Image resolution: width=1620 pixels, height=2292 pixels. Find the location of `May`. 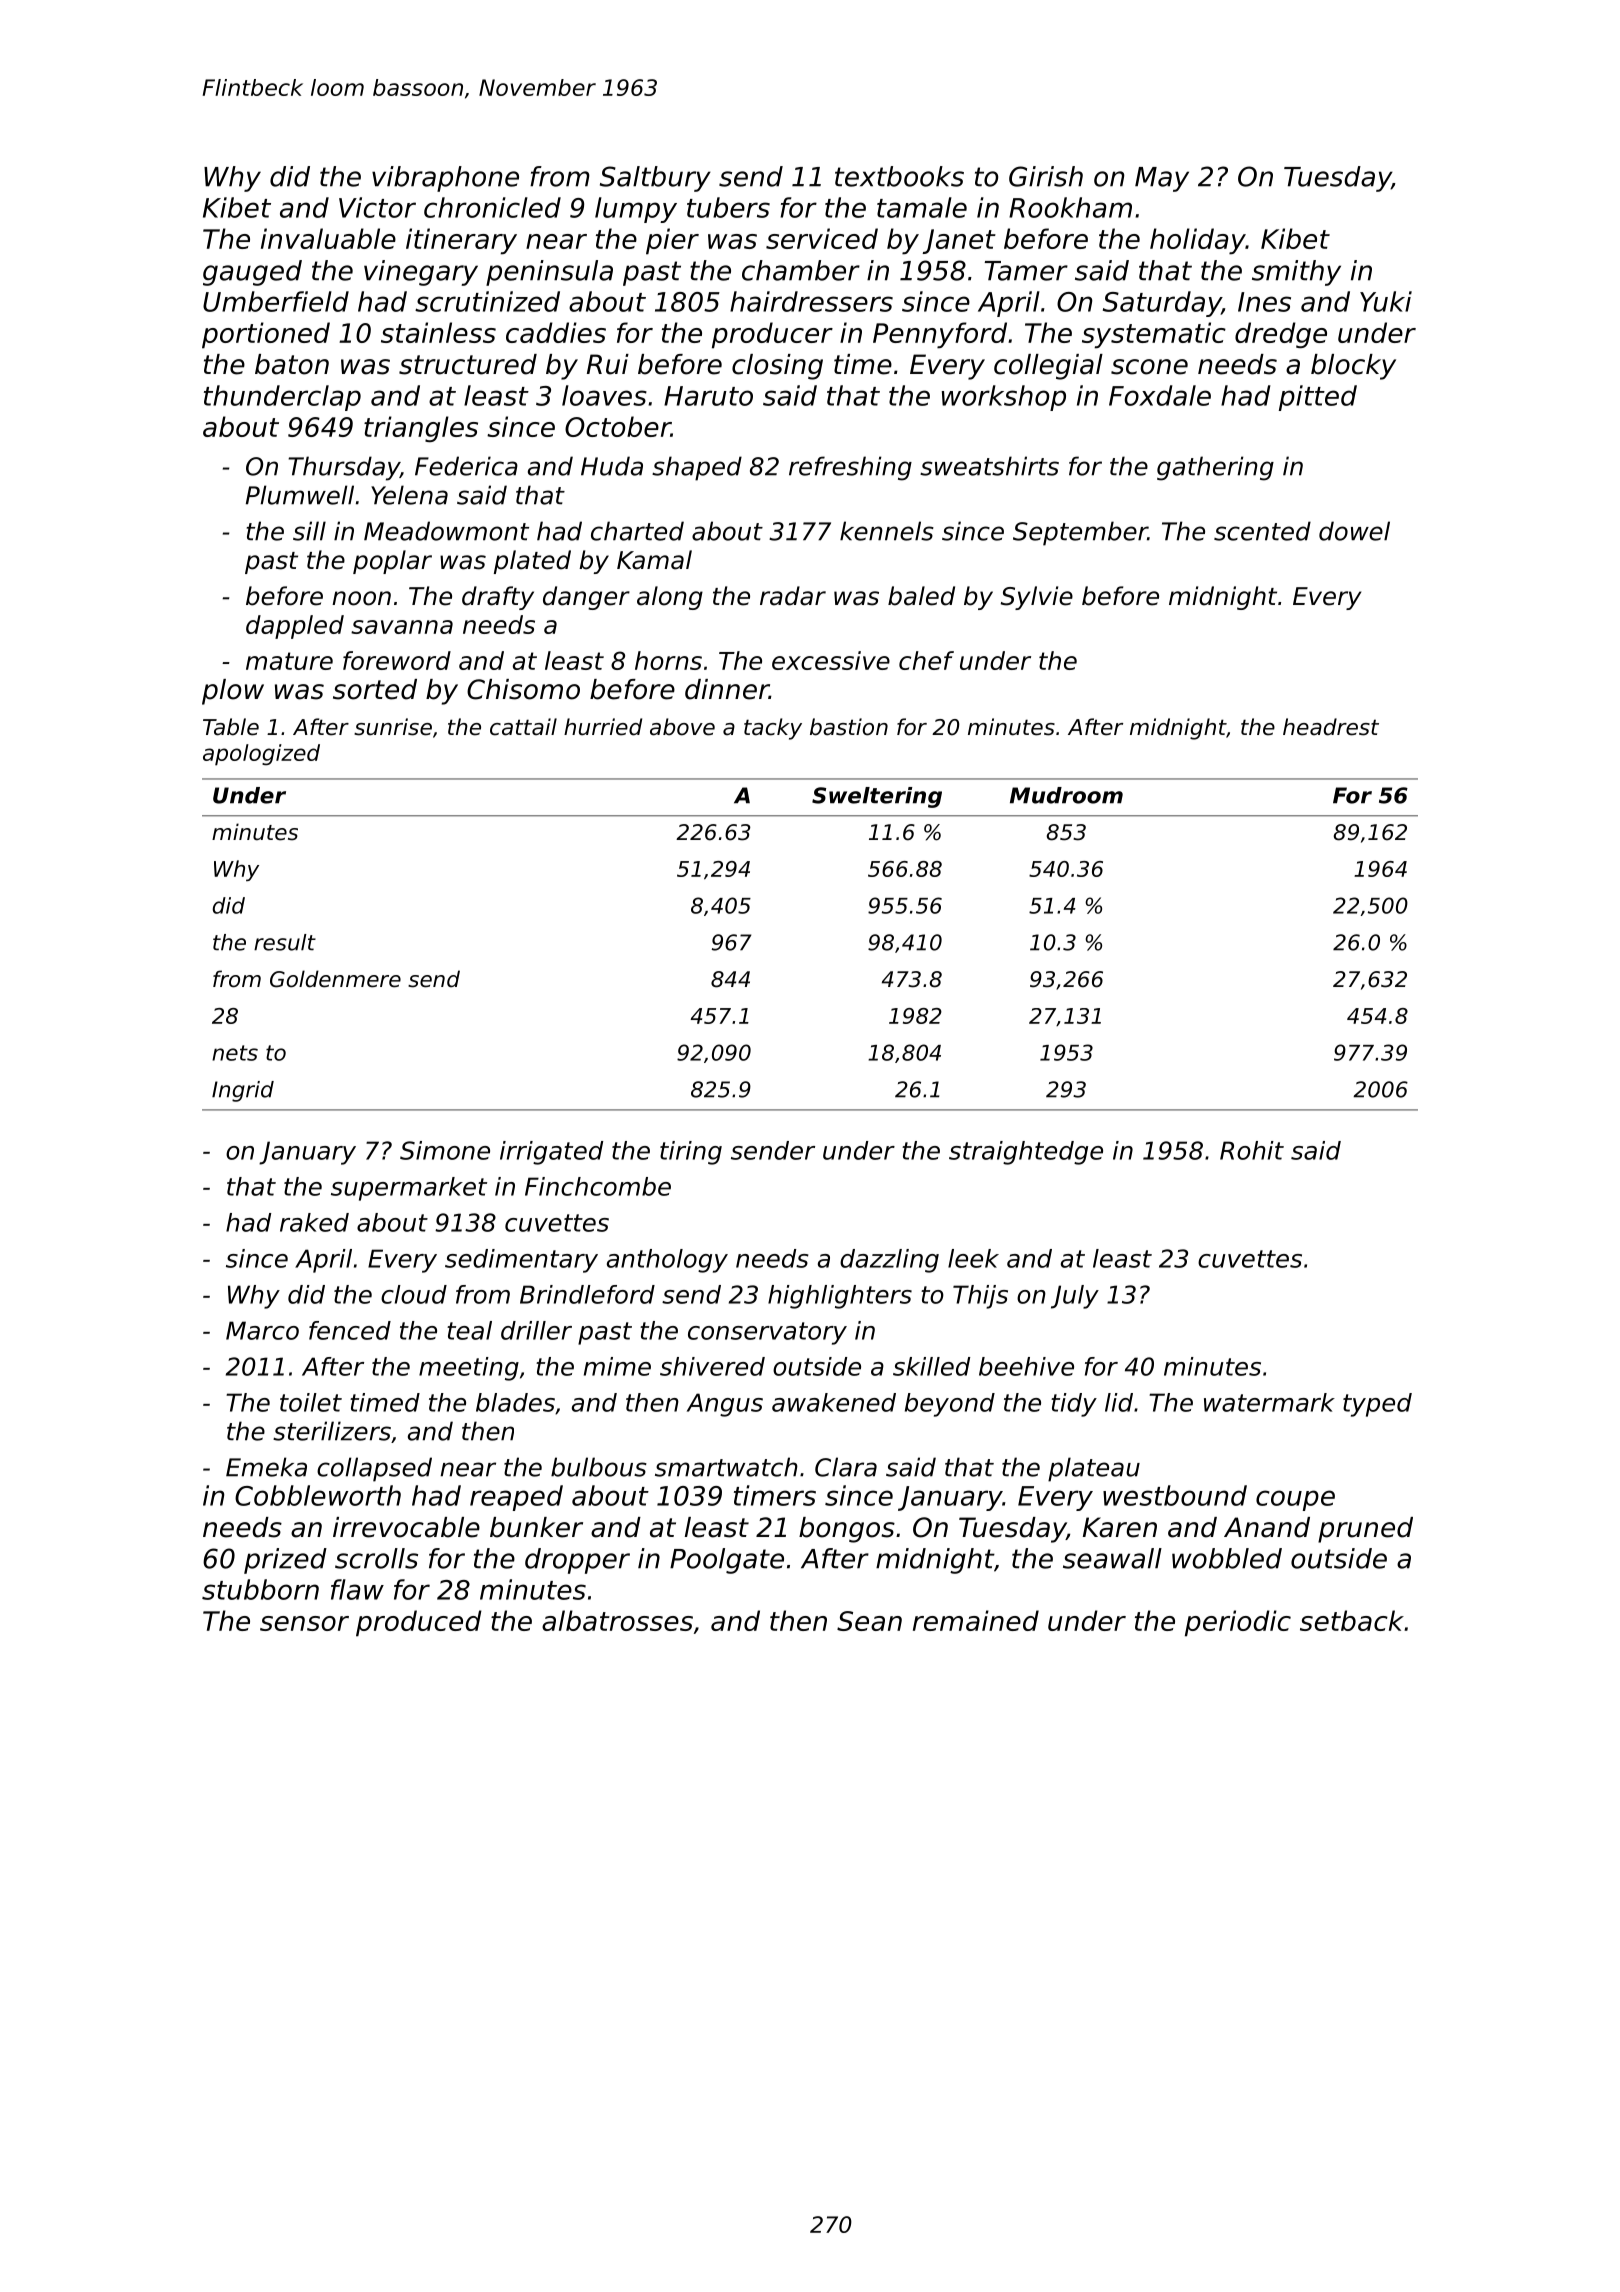

May is located at coordinates (1162, 179).
